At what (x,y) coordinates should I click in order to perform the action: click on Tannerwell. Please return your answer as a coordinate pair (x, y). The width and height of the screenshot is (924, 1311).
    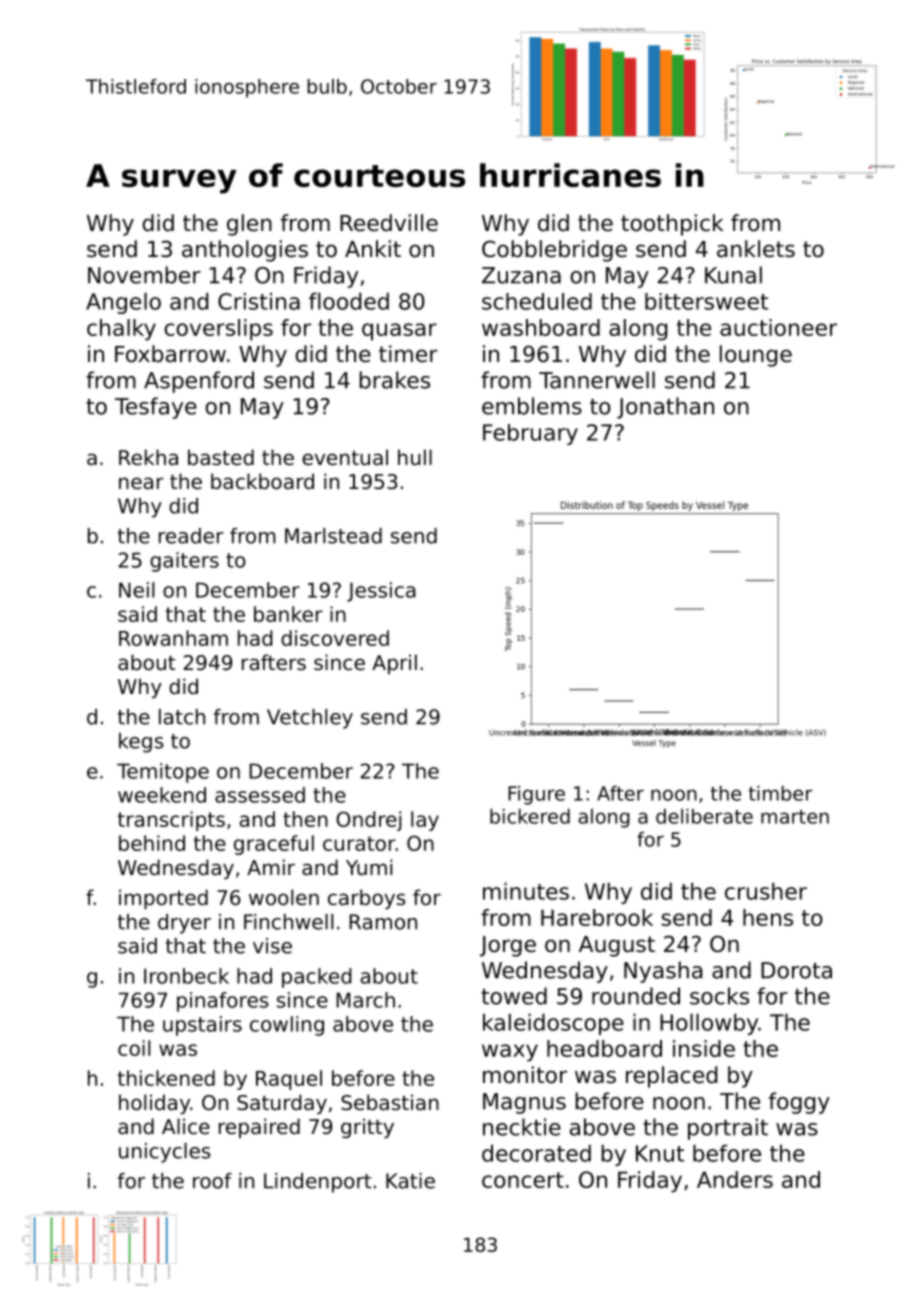
    Looking at the image, I should click on (597, 380).
